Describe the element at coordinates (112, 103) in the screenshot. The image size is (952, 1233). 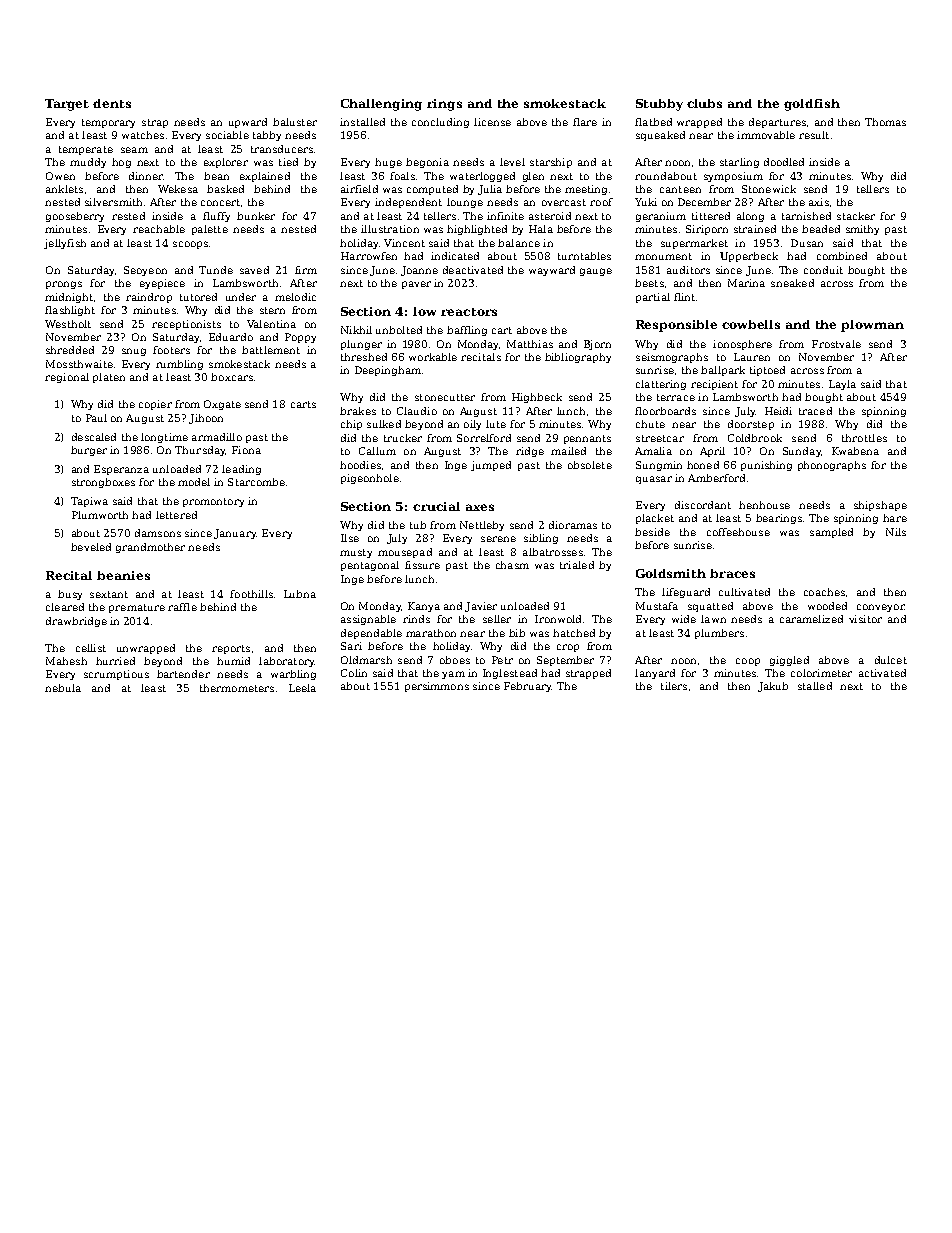
I see `dents` at that location.
